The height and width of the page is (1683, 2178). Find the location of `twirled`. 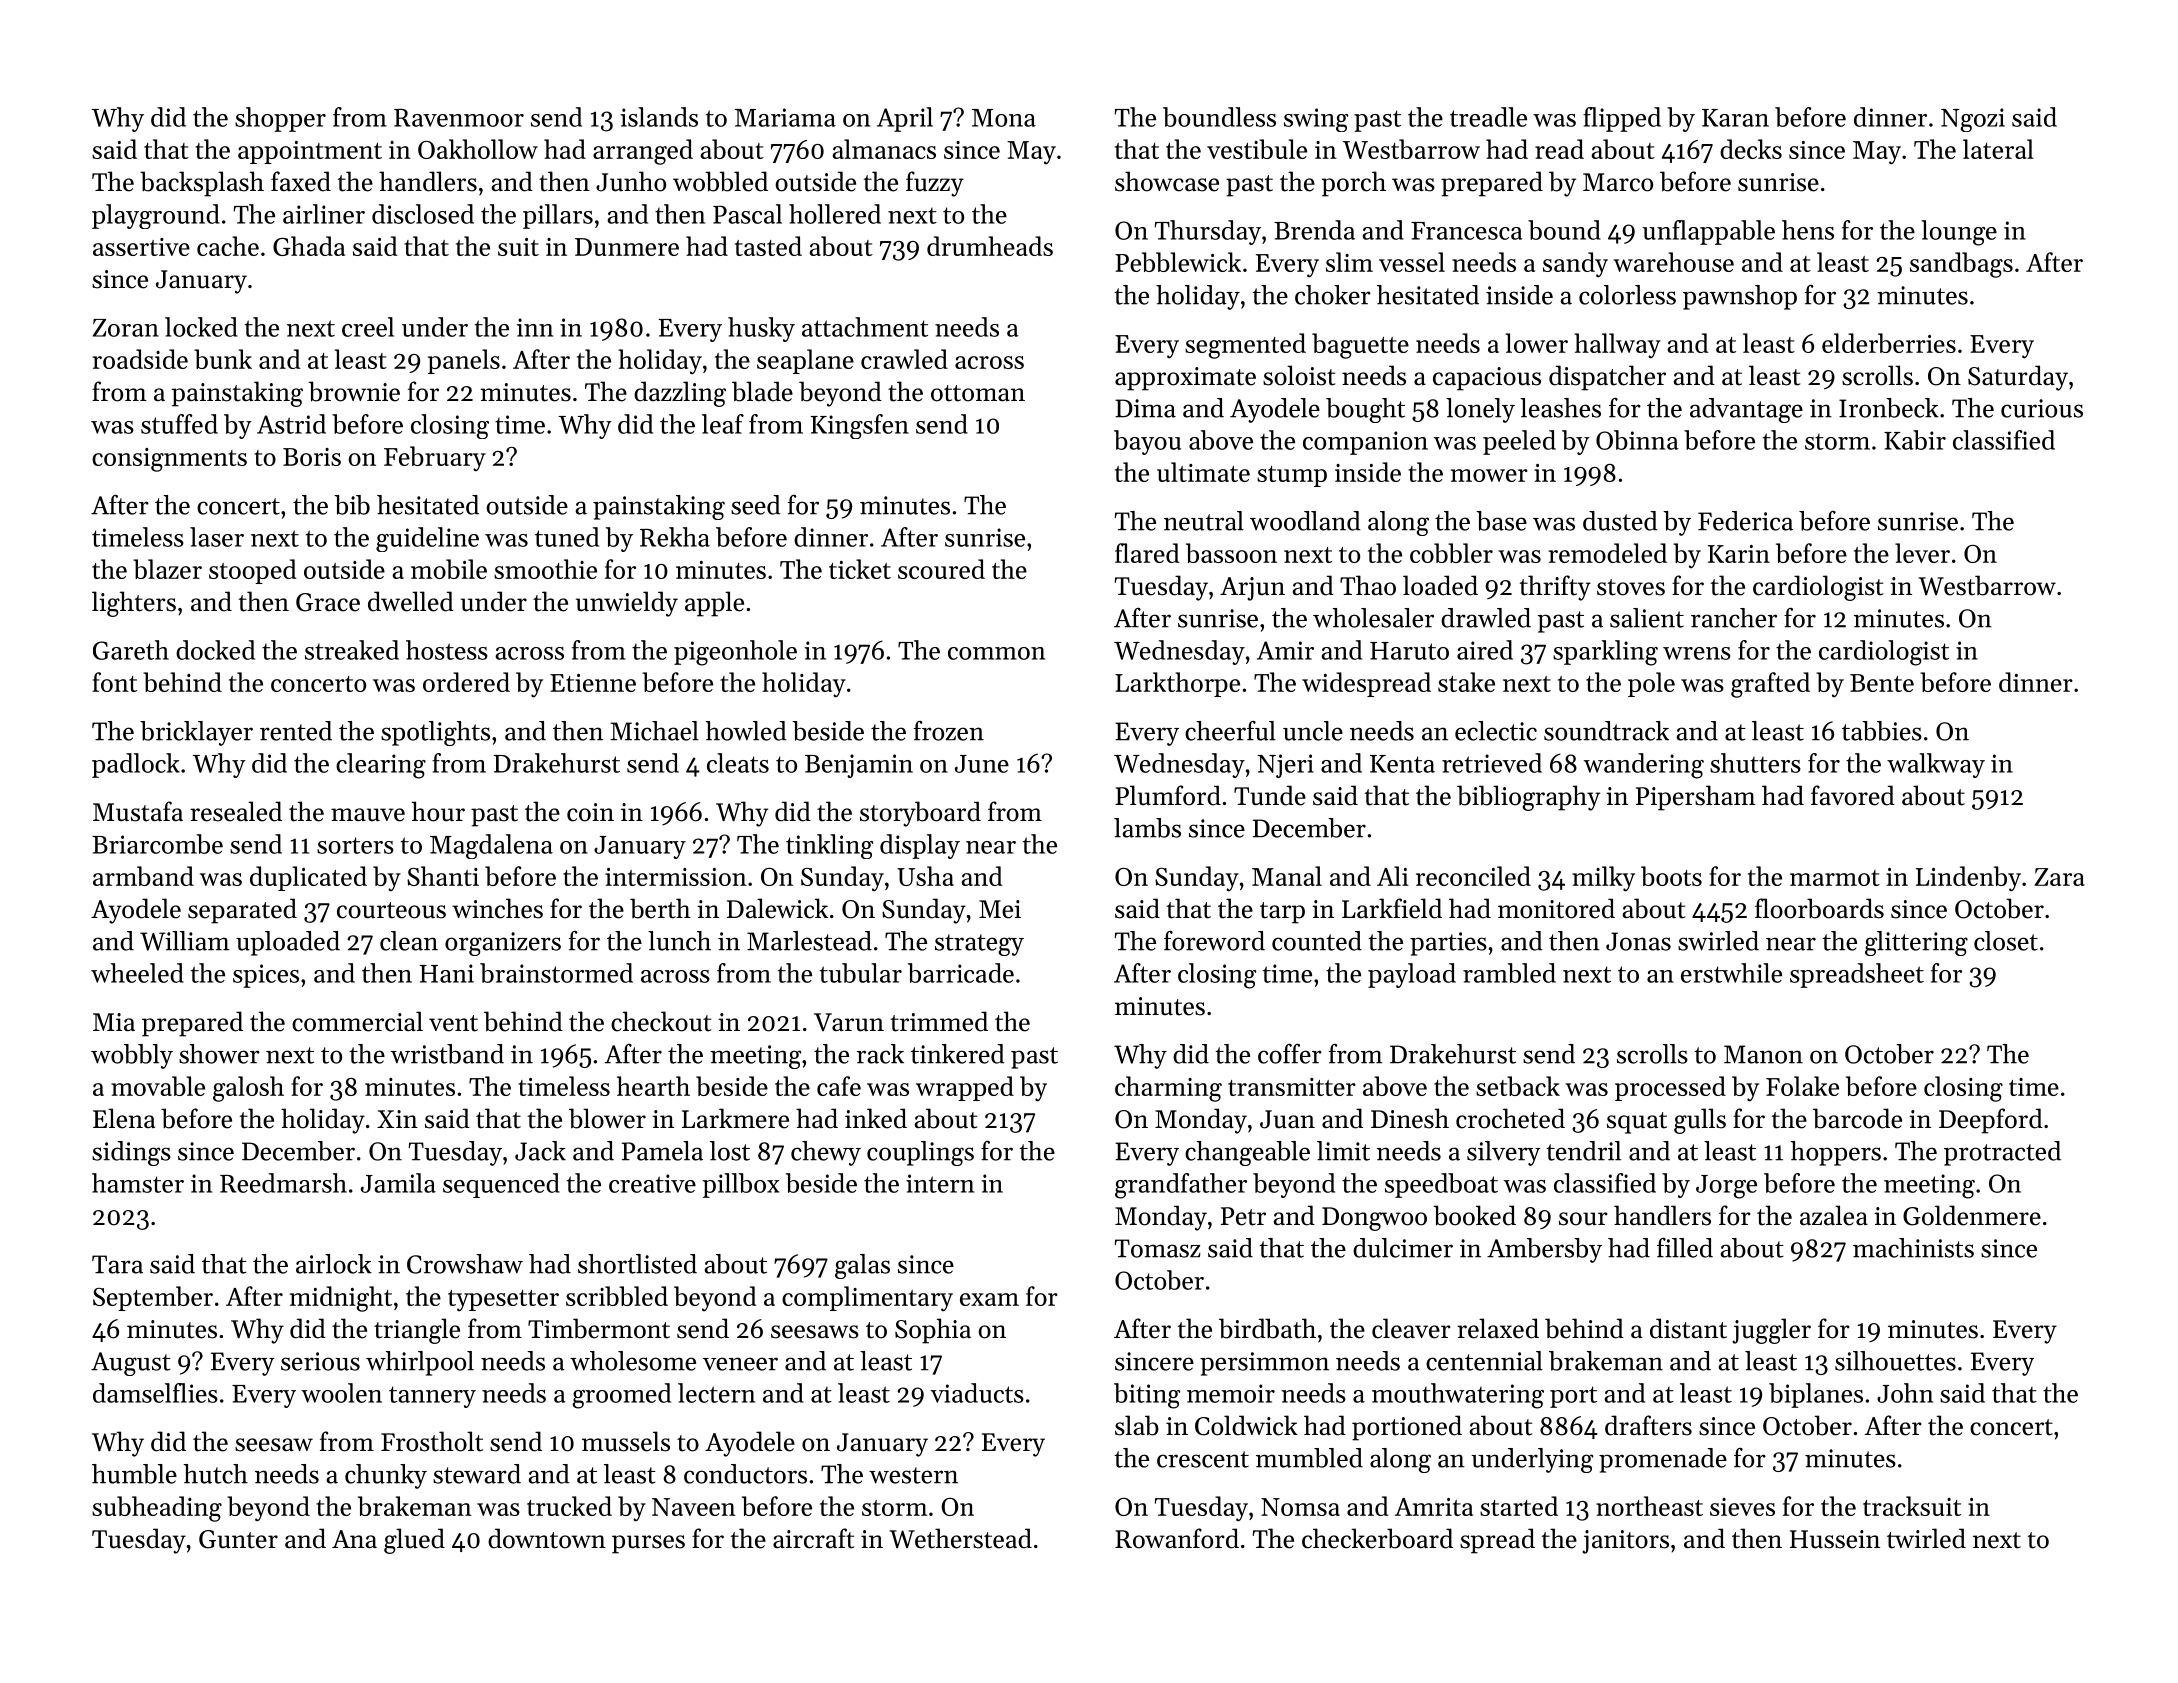

twirled is located at coordinates (1926, 1538).
